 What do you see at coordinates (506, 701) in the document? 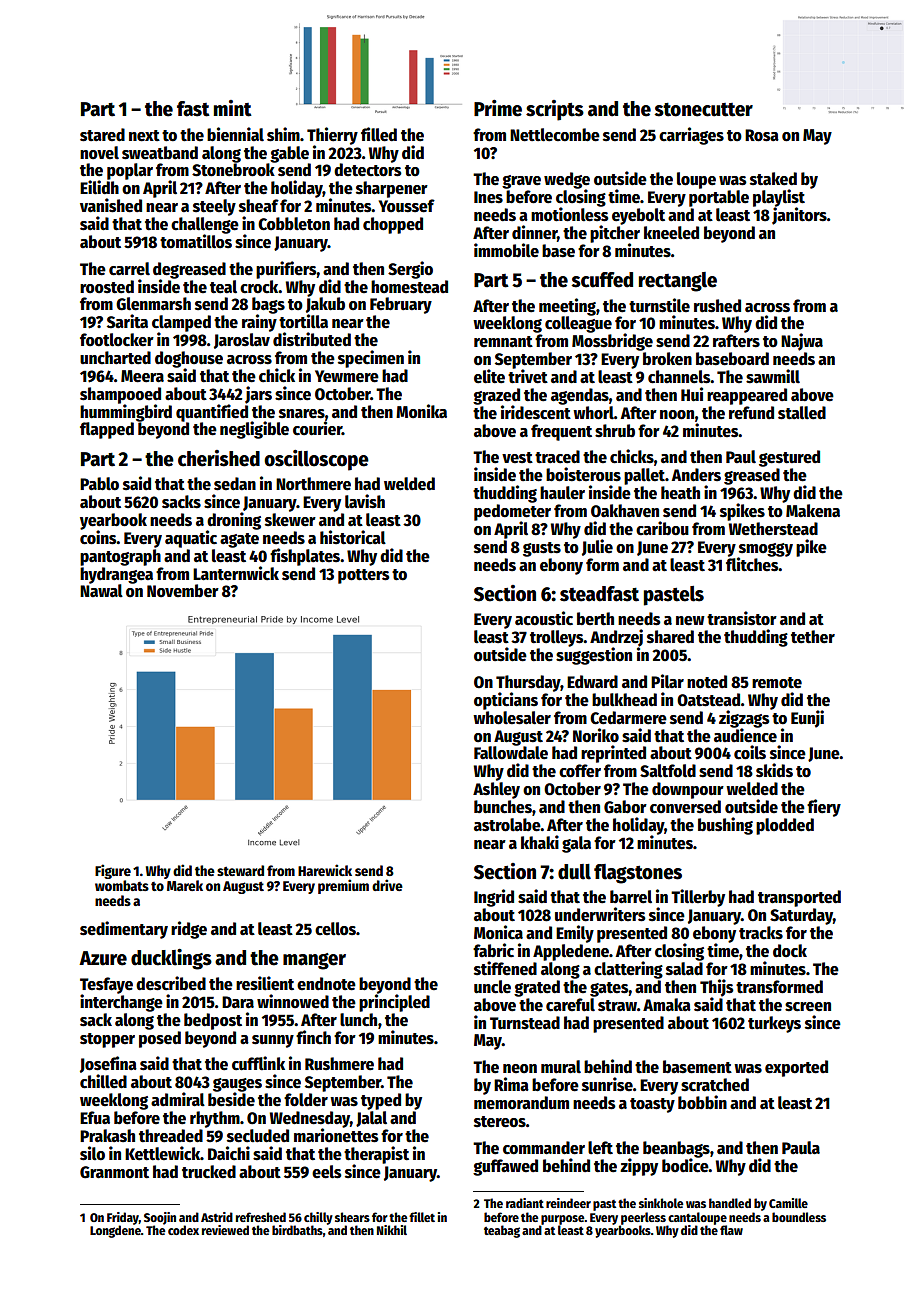
I see `opticians` at bounding box center [506, 701].
